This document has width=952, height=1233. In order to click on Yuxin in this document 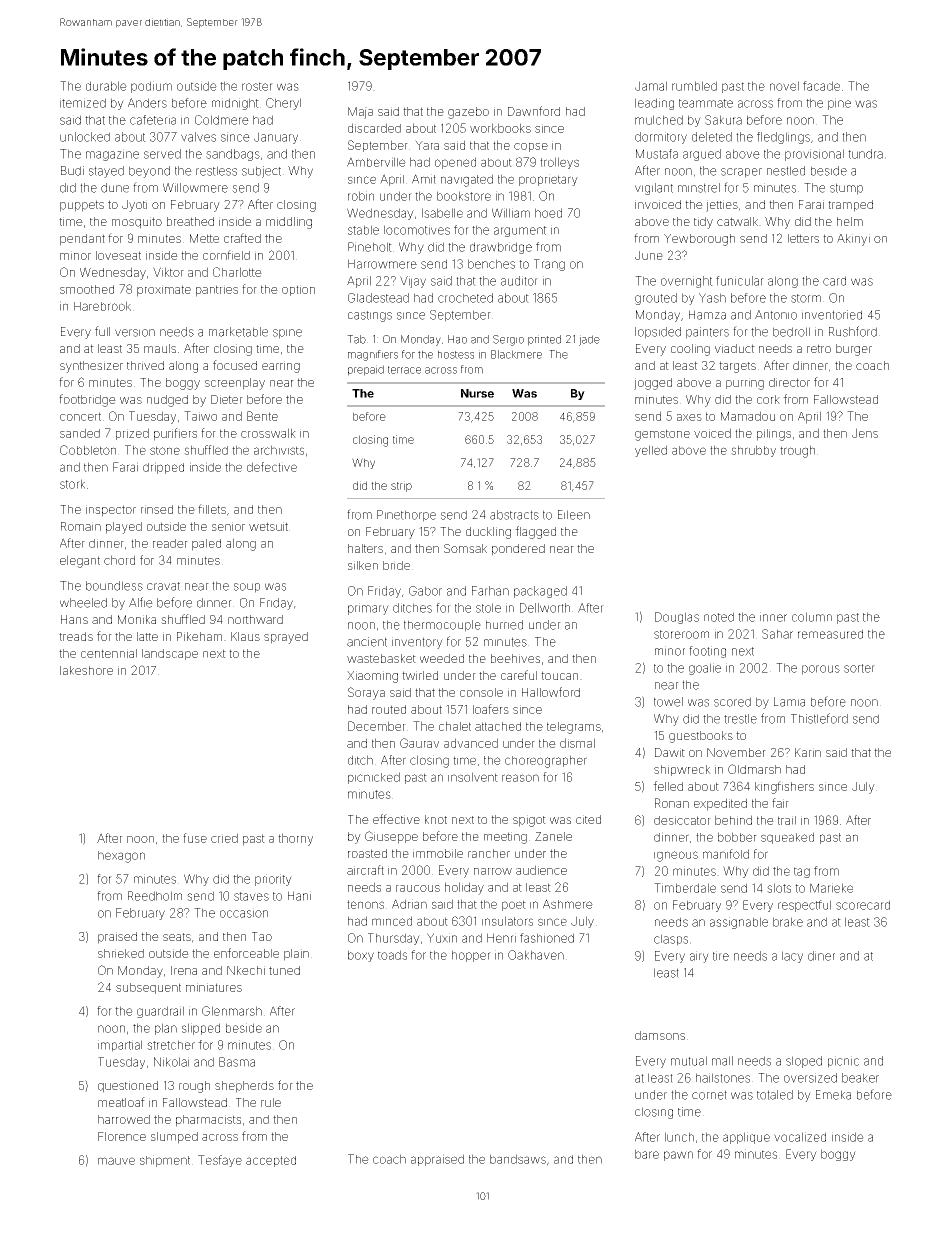, I will do `click(442, 938)`.
